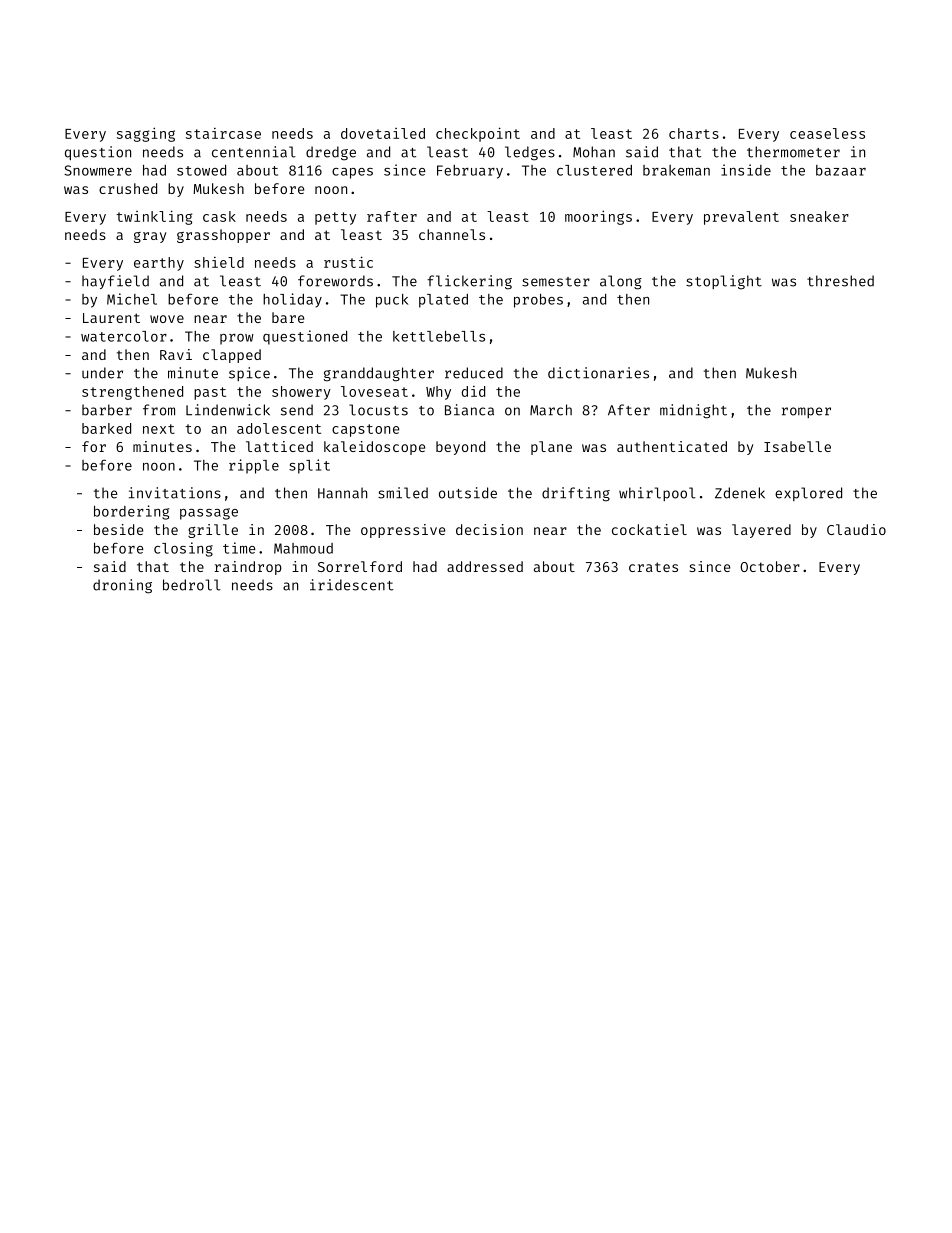 This screenshot has width=952, height=1233. I want to click on explored, so click(808, 494).
